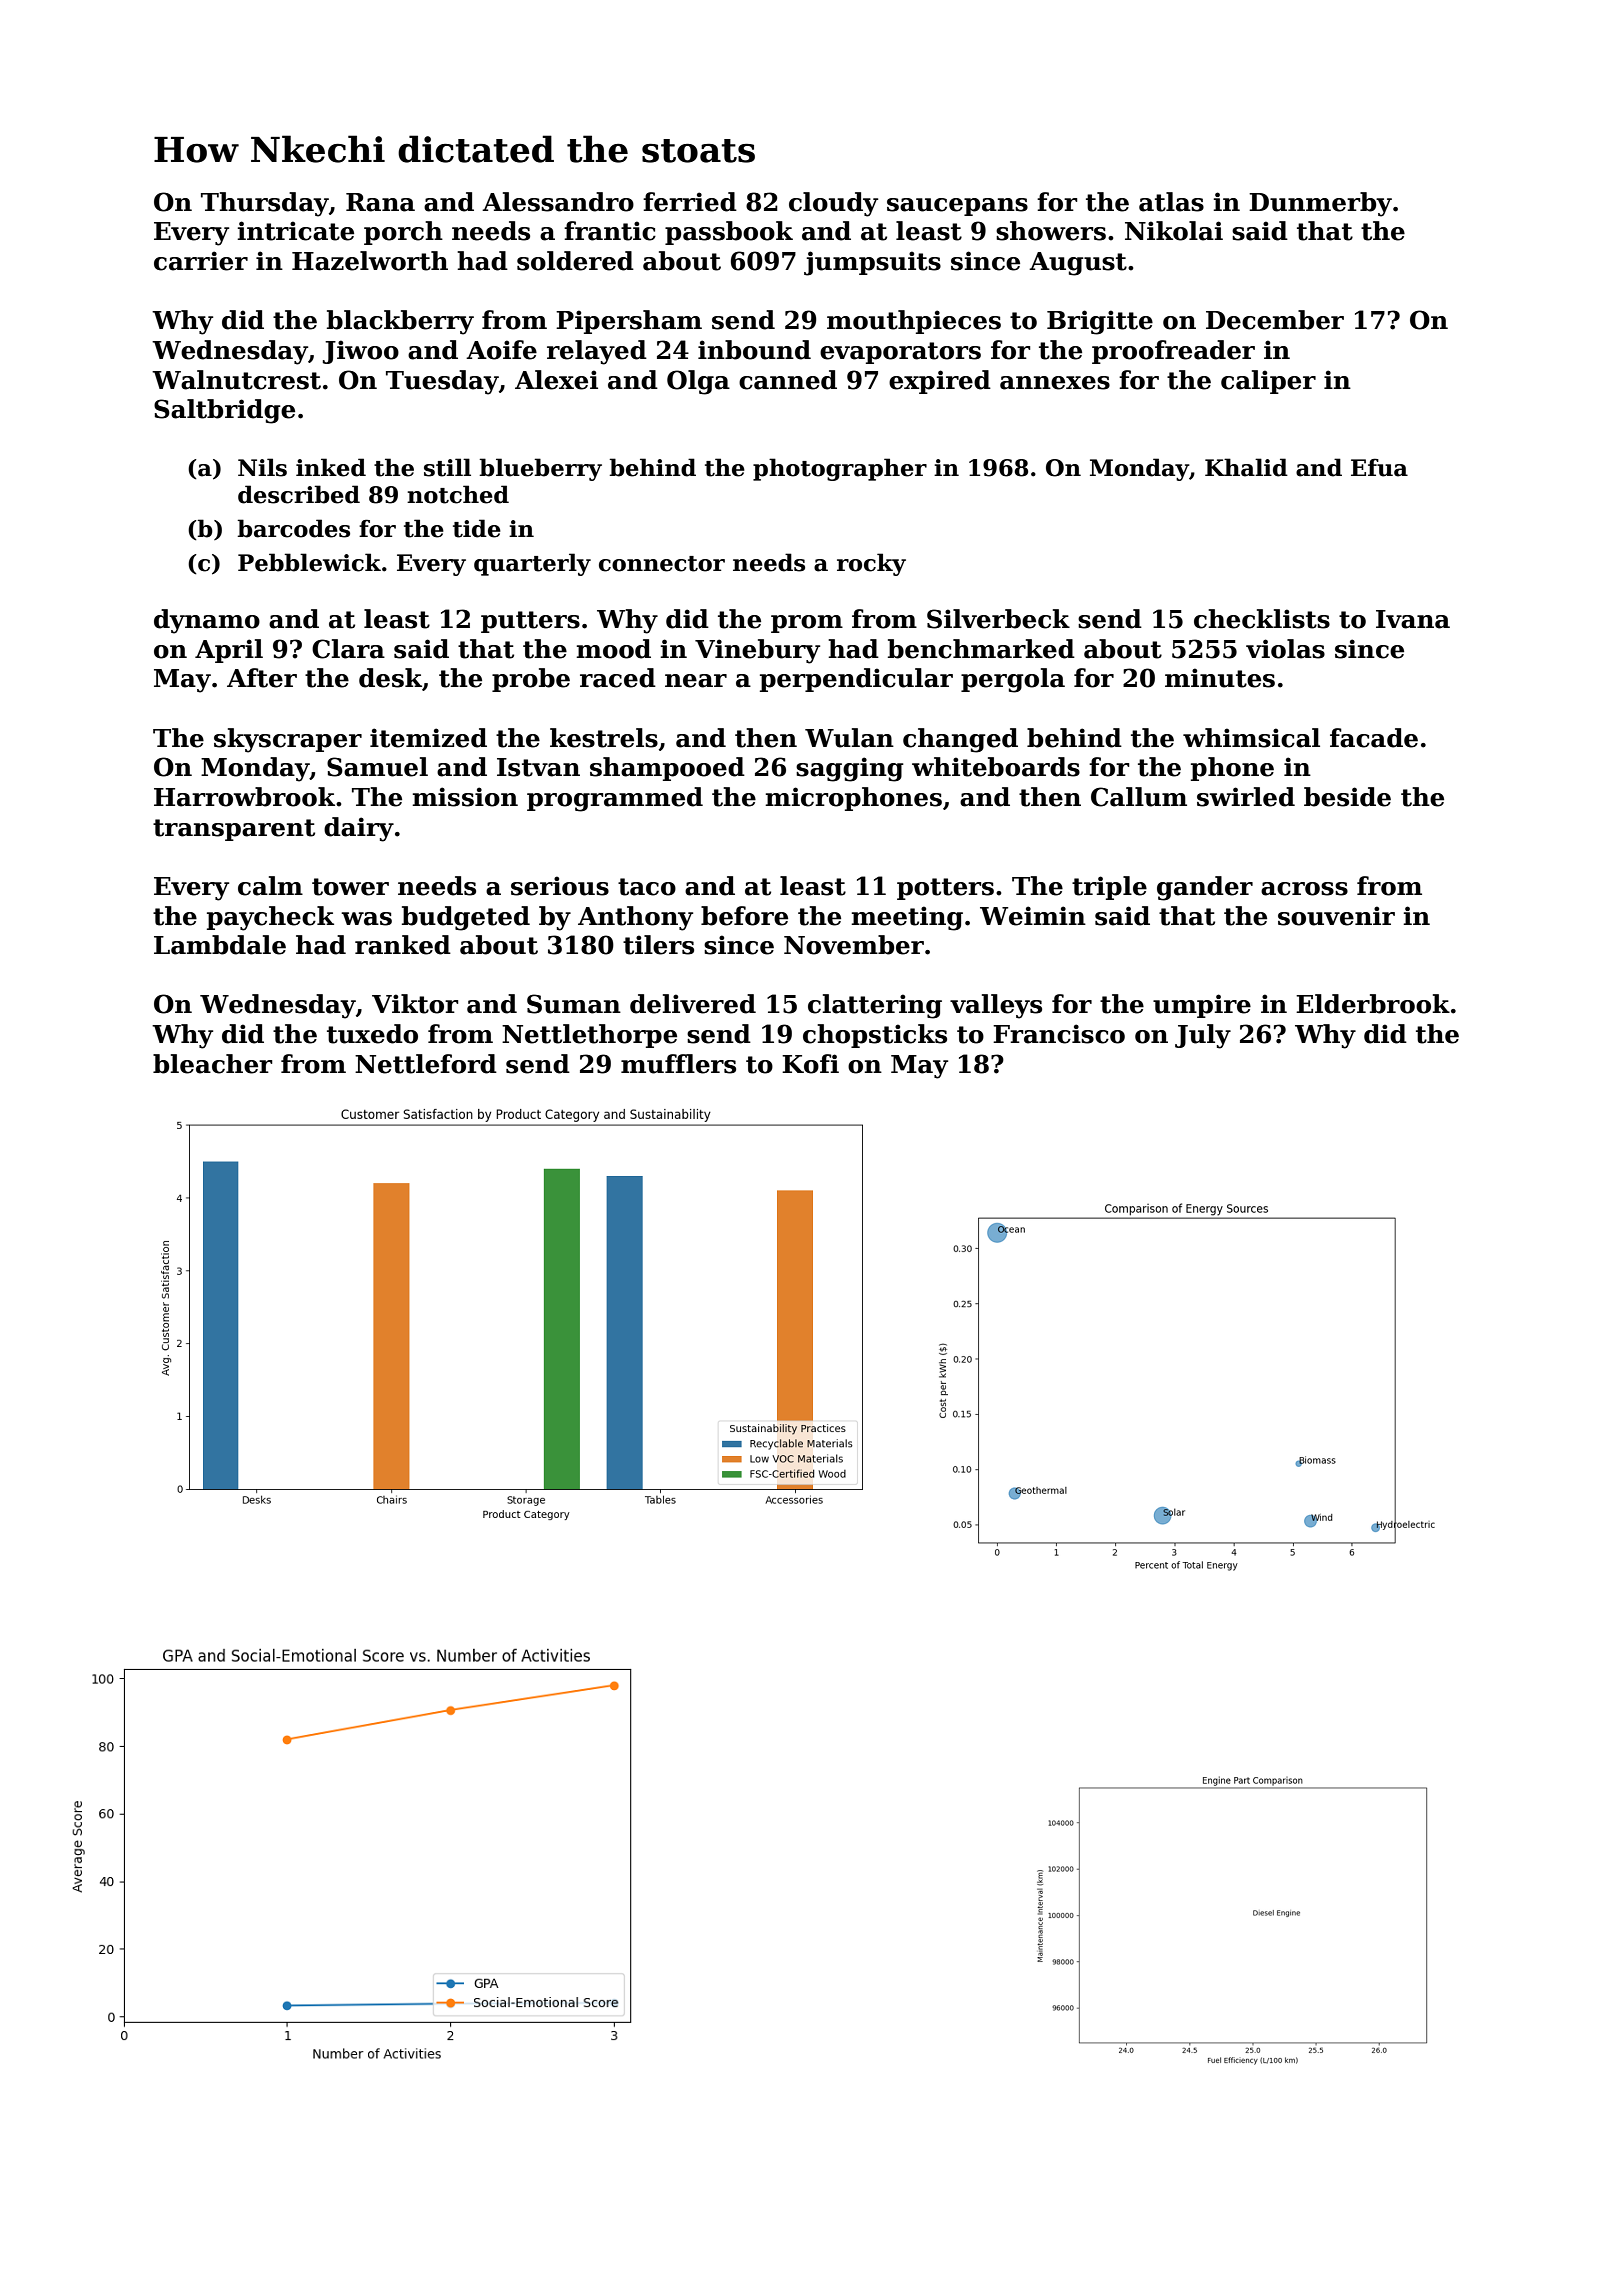  Describe the element at coordinates (662, 564) in the image. I see `connector` at that location.
